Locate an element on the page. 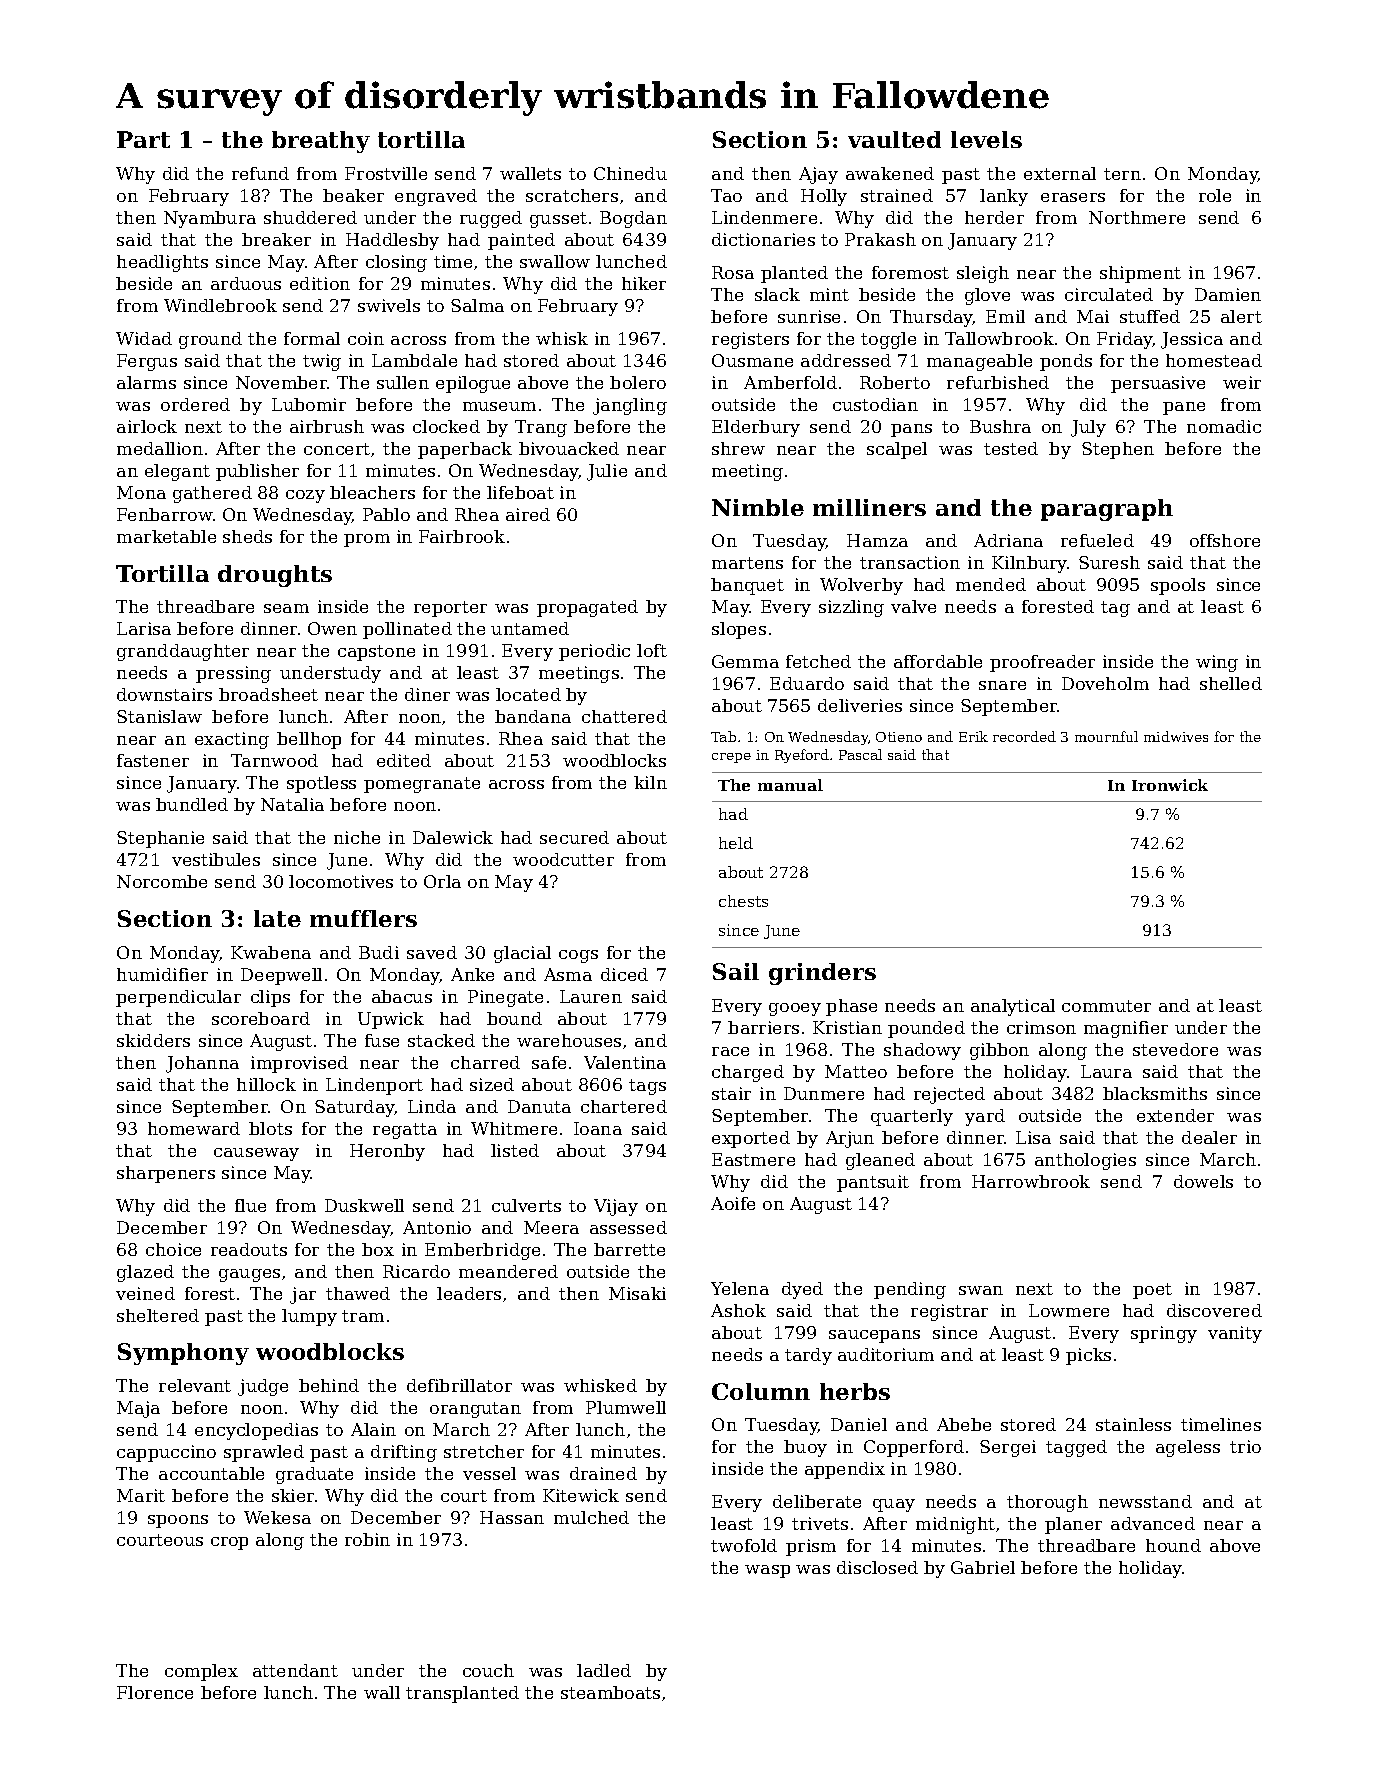  capstone is located at coordinates (376, 653).
